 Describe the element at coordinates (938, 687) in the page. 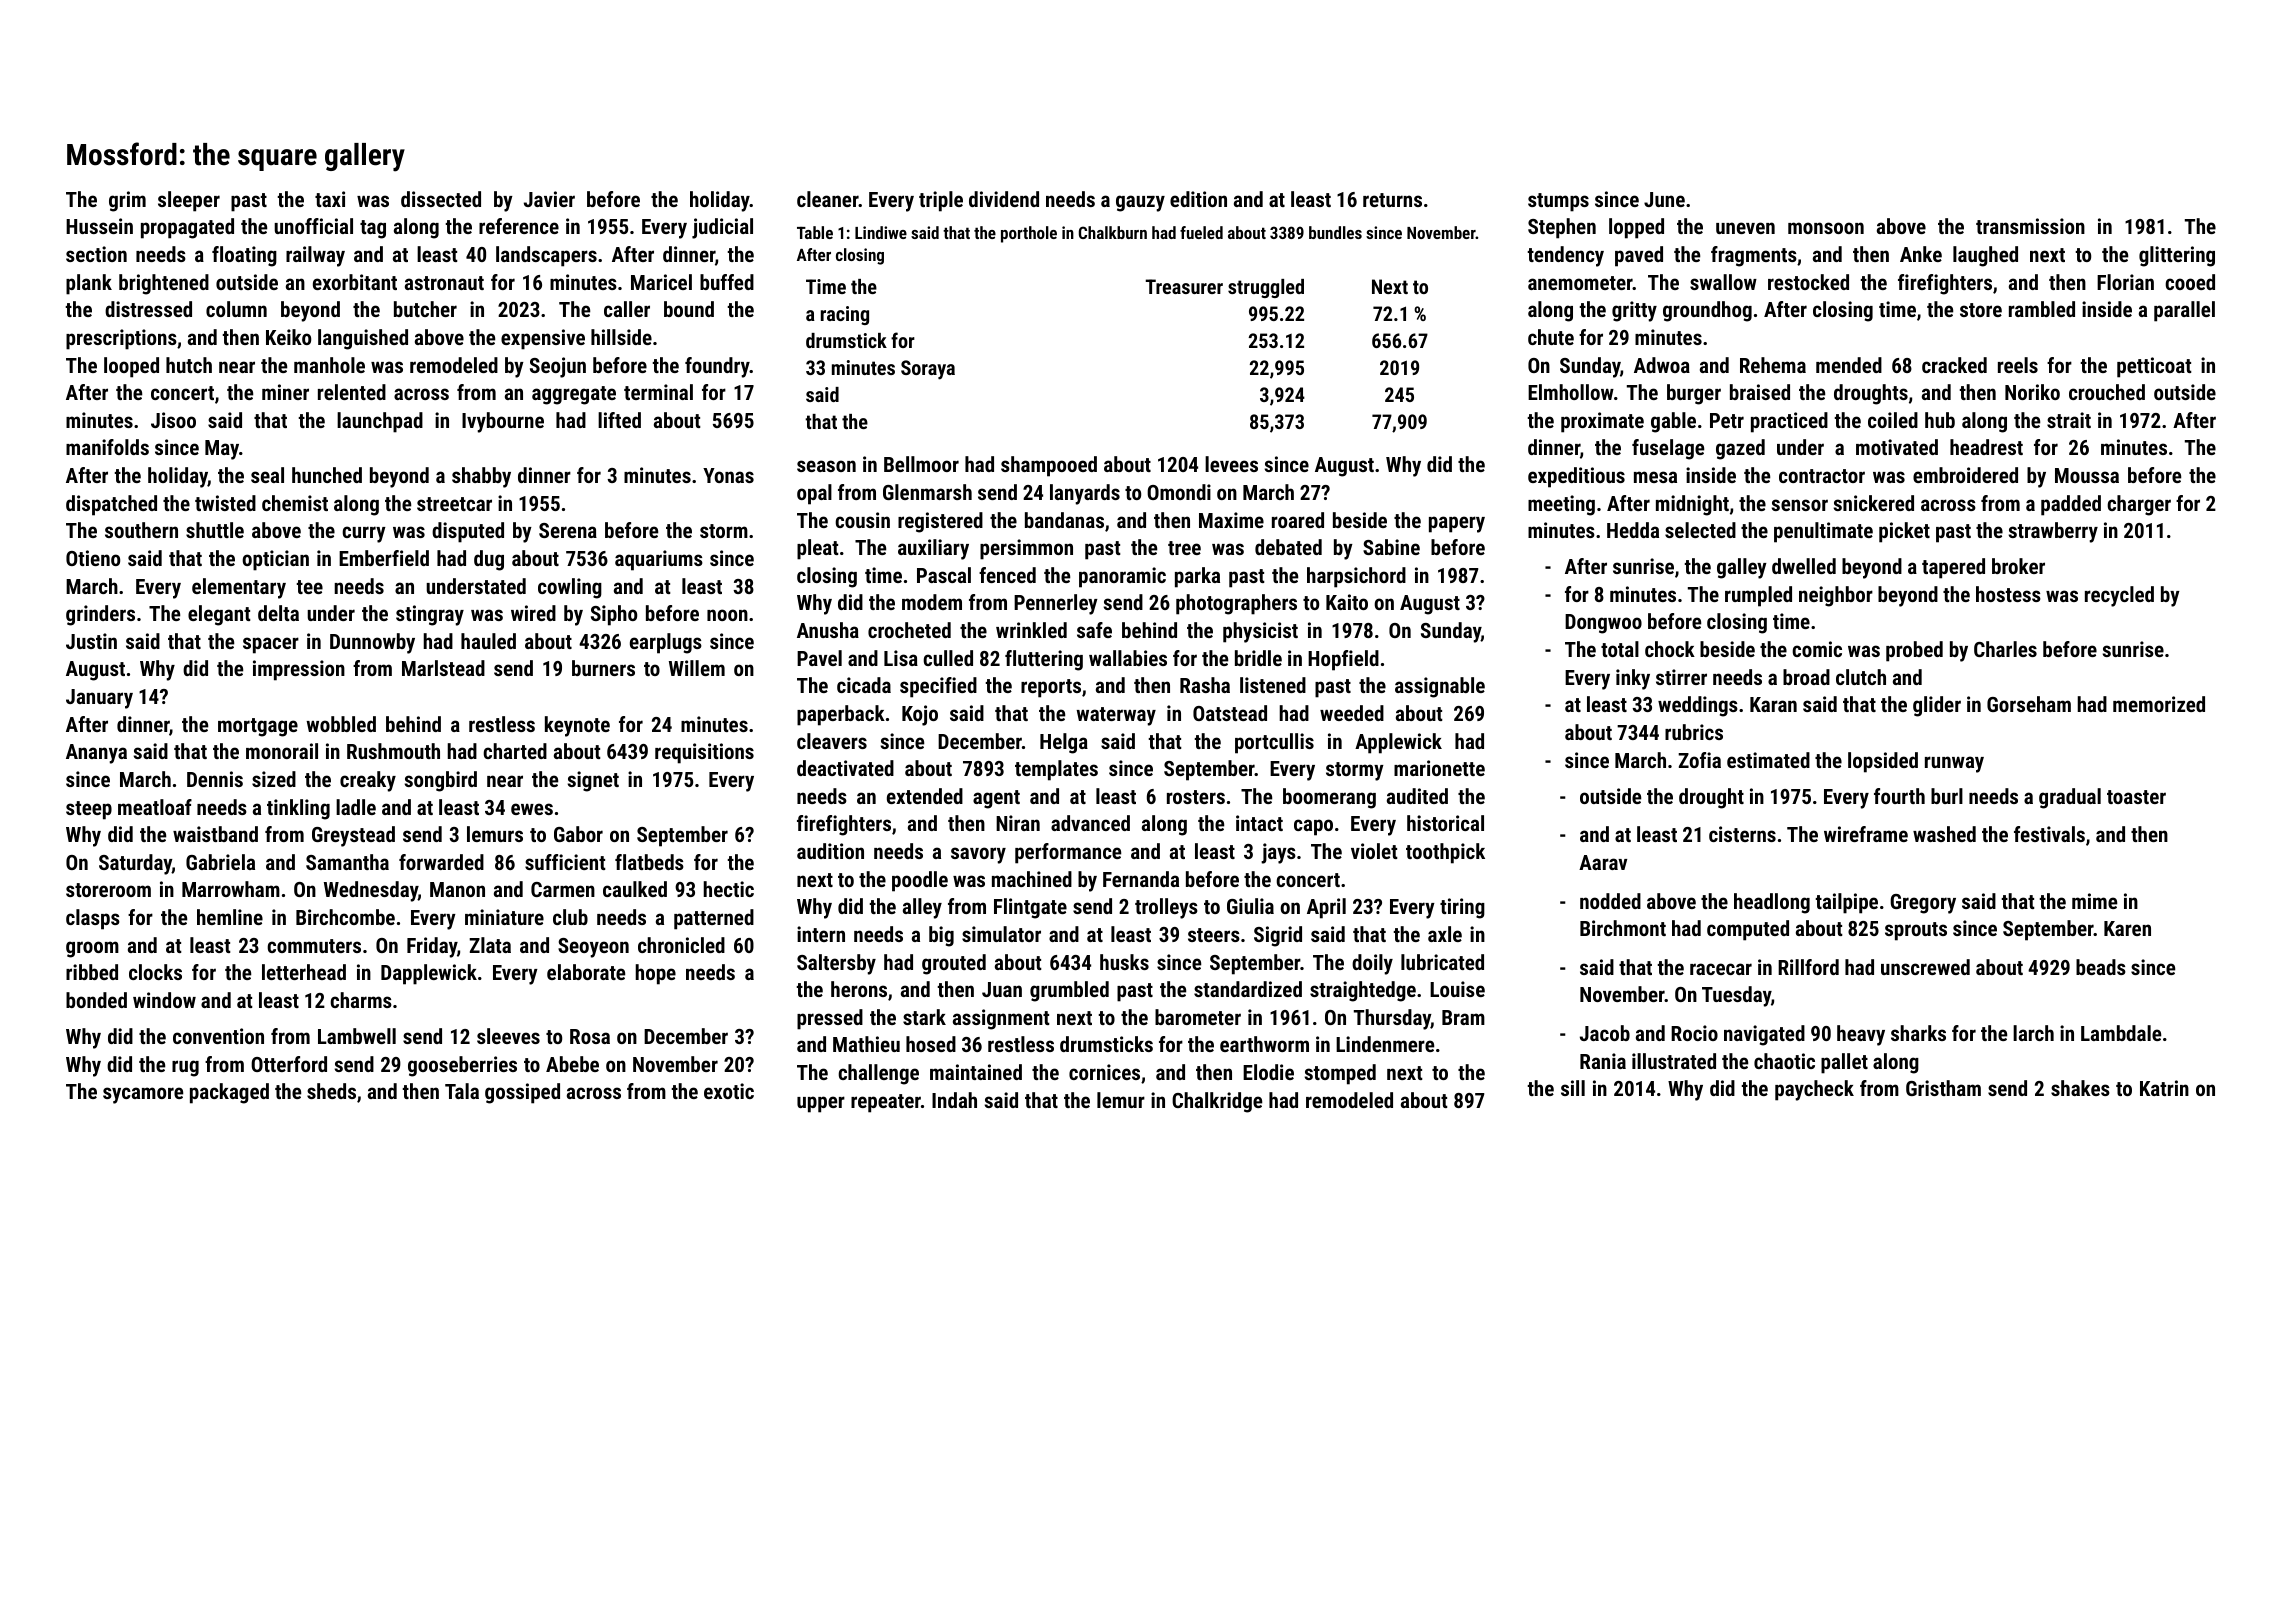

I see `specified` at that location.
